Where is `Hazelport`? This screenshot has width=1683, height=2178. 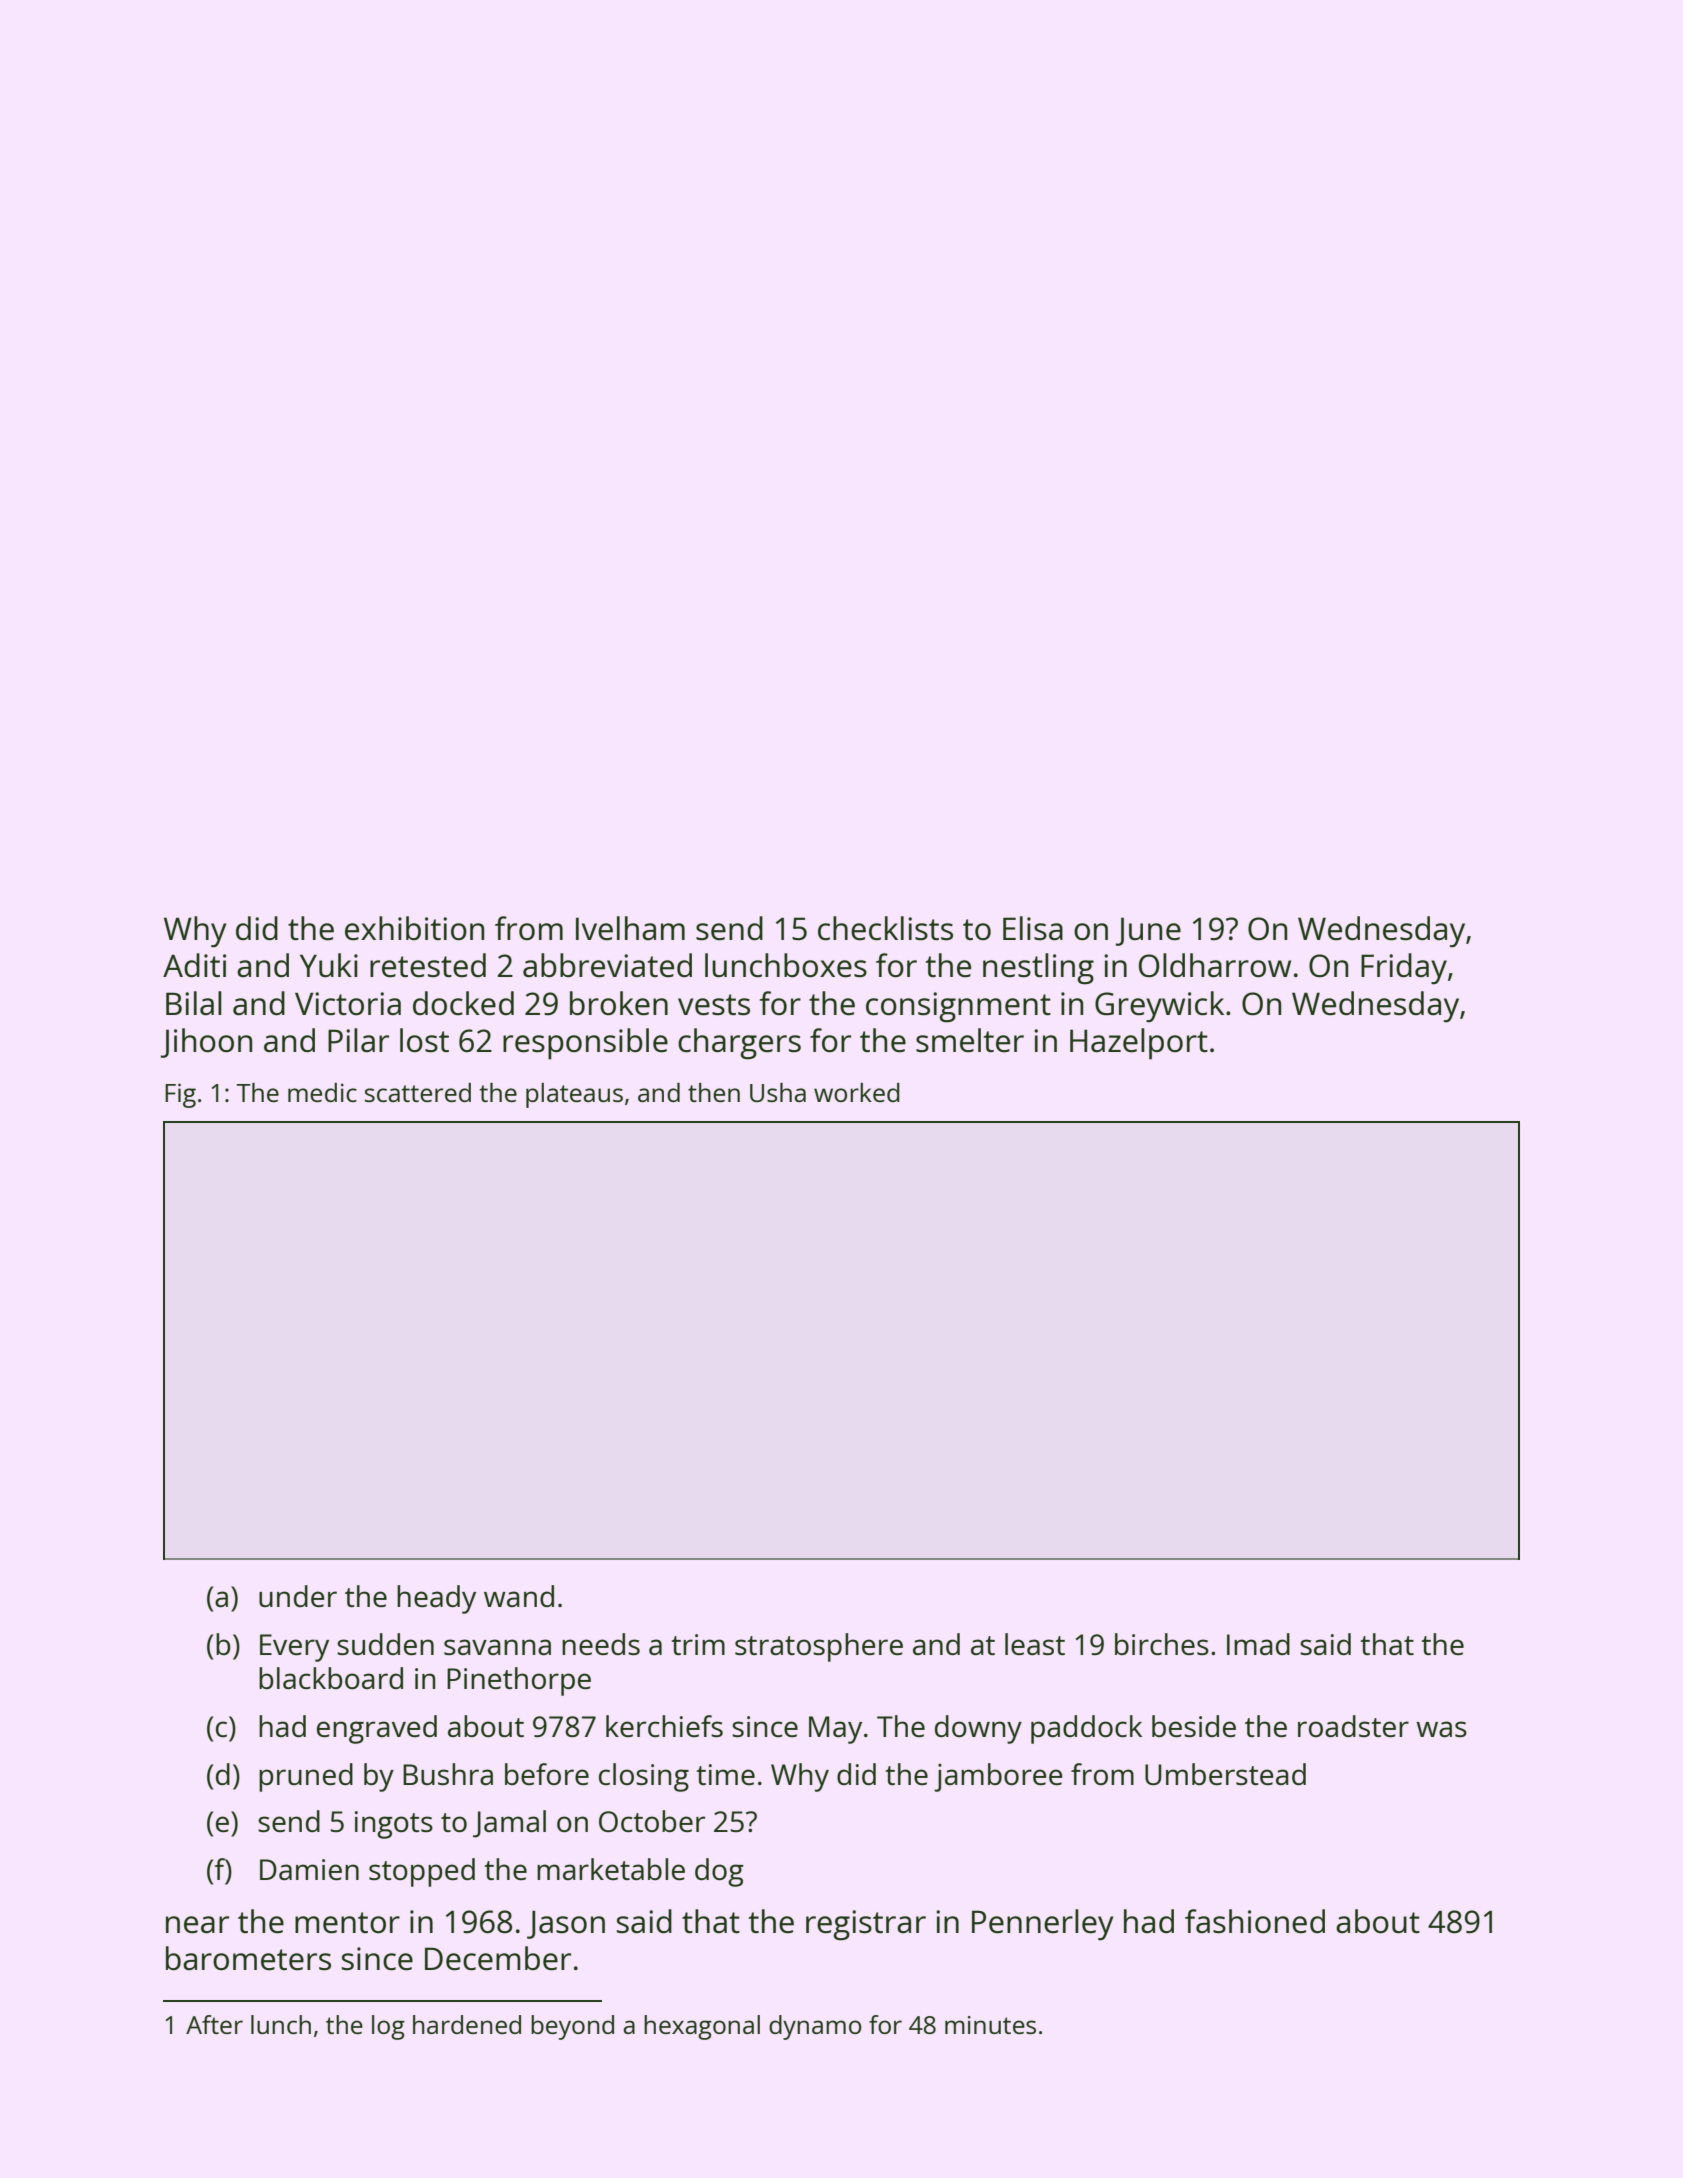 Hazelport is located at coordinates (1139, 1044).
